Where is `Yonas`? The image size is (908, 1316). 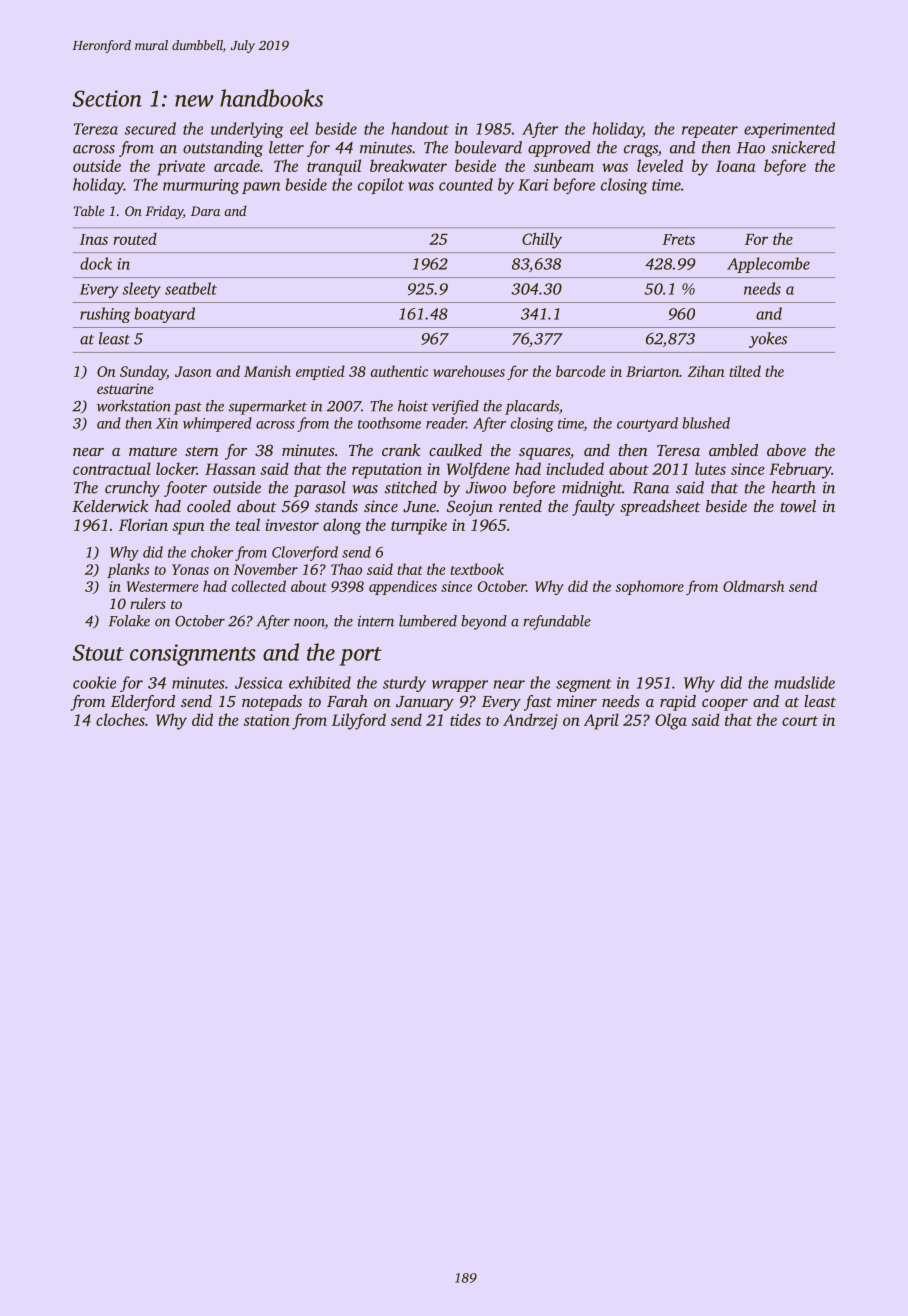 Yonas is located at coordinates (190, 569).
